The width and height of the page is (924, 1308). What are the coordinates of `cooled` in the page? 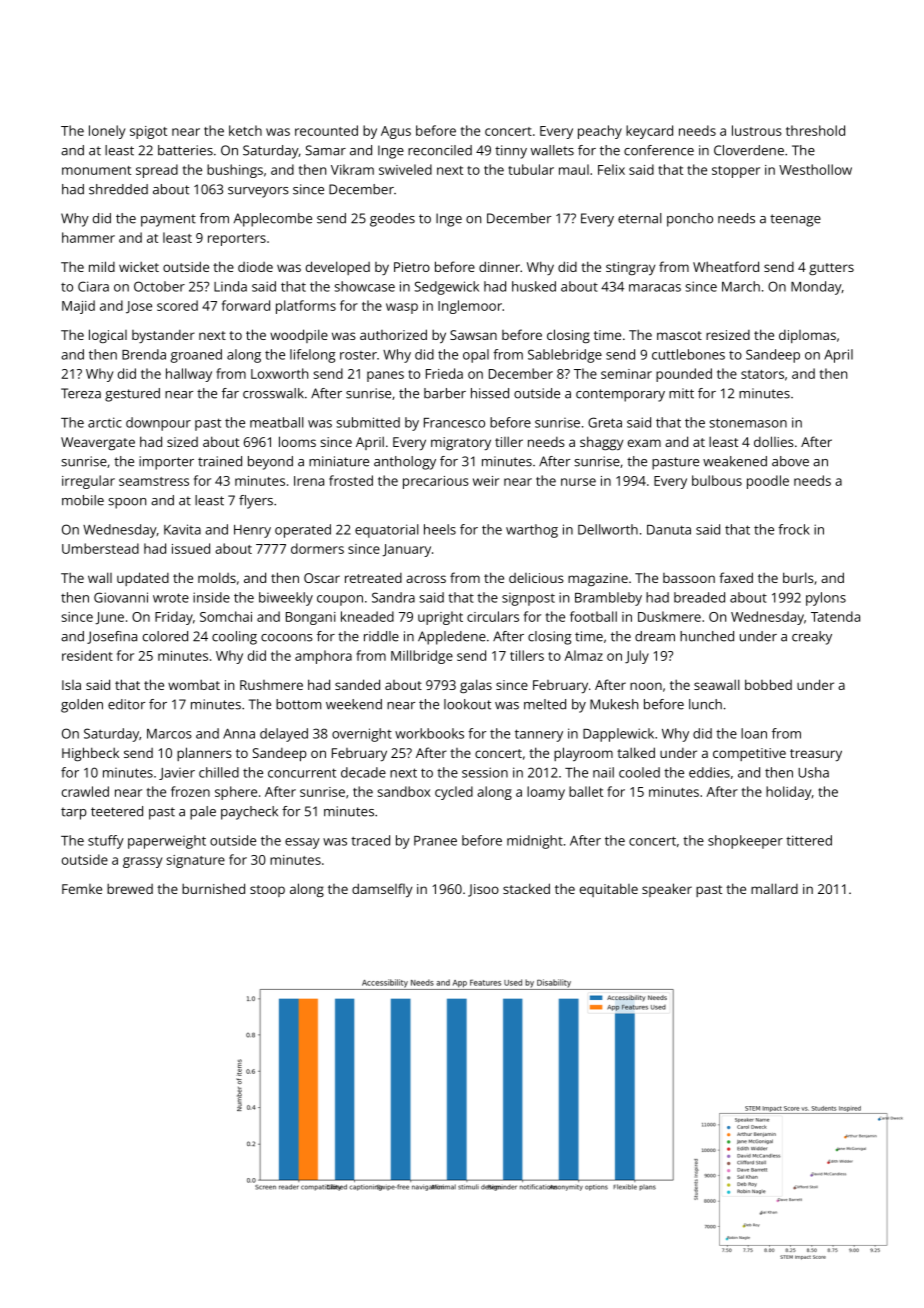 It's located at (639, 772).
